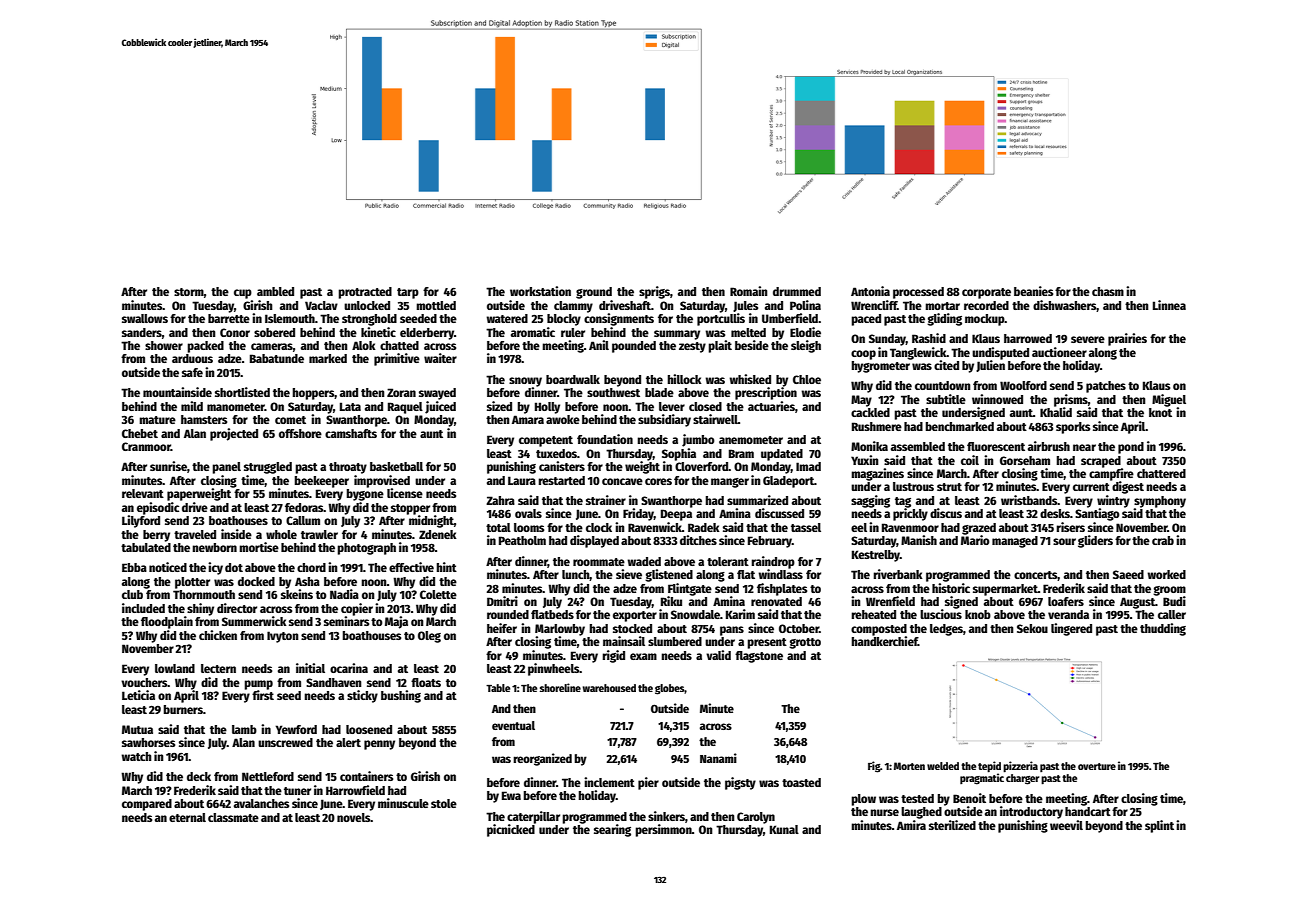 The height and width of the page is (924, 1308). What do you see at coordinates (671, 601) in the page?
I see `Riku` at bounding box center [671, 601].
